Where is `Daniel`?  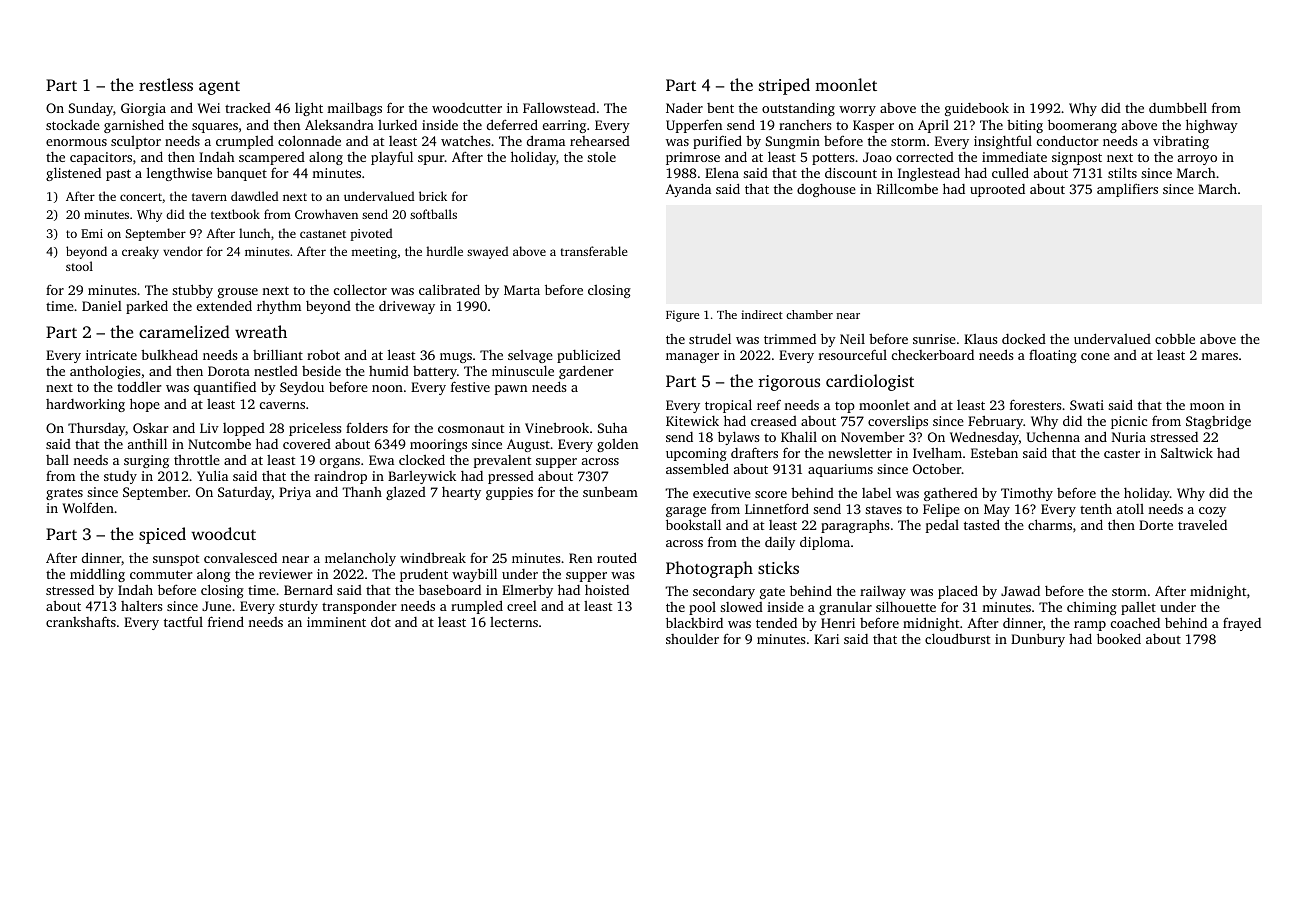 Daniel is located at coordinates (102, 306).
